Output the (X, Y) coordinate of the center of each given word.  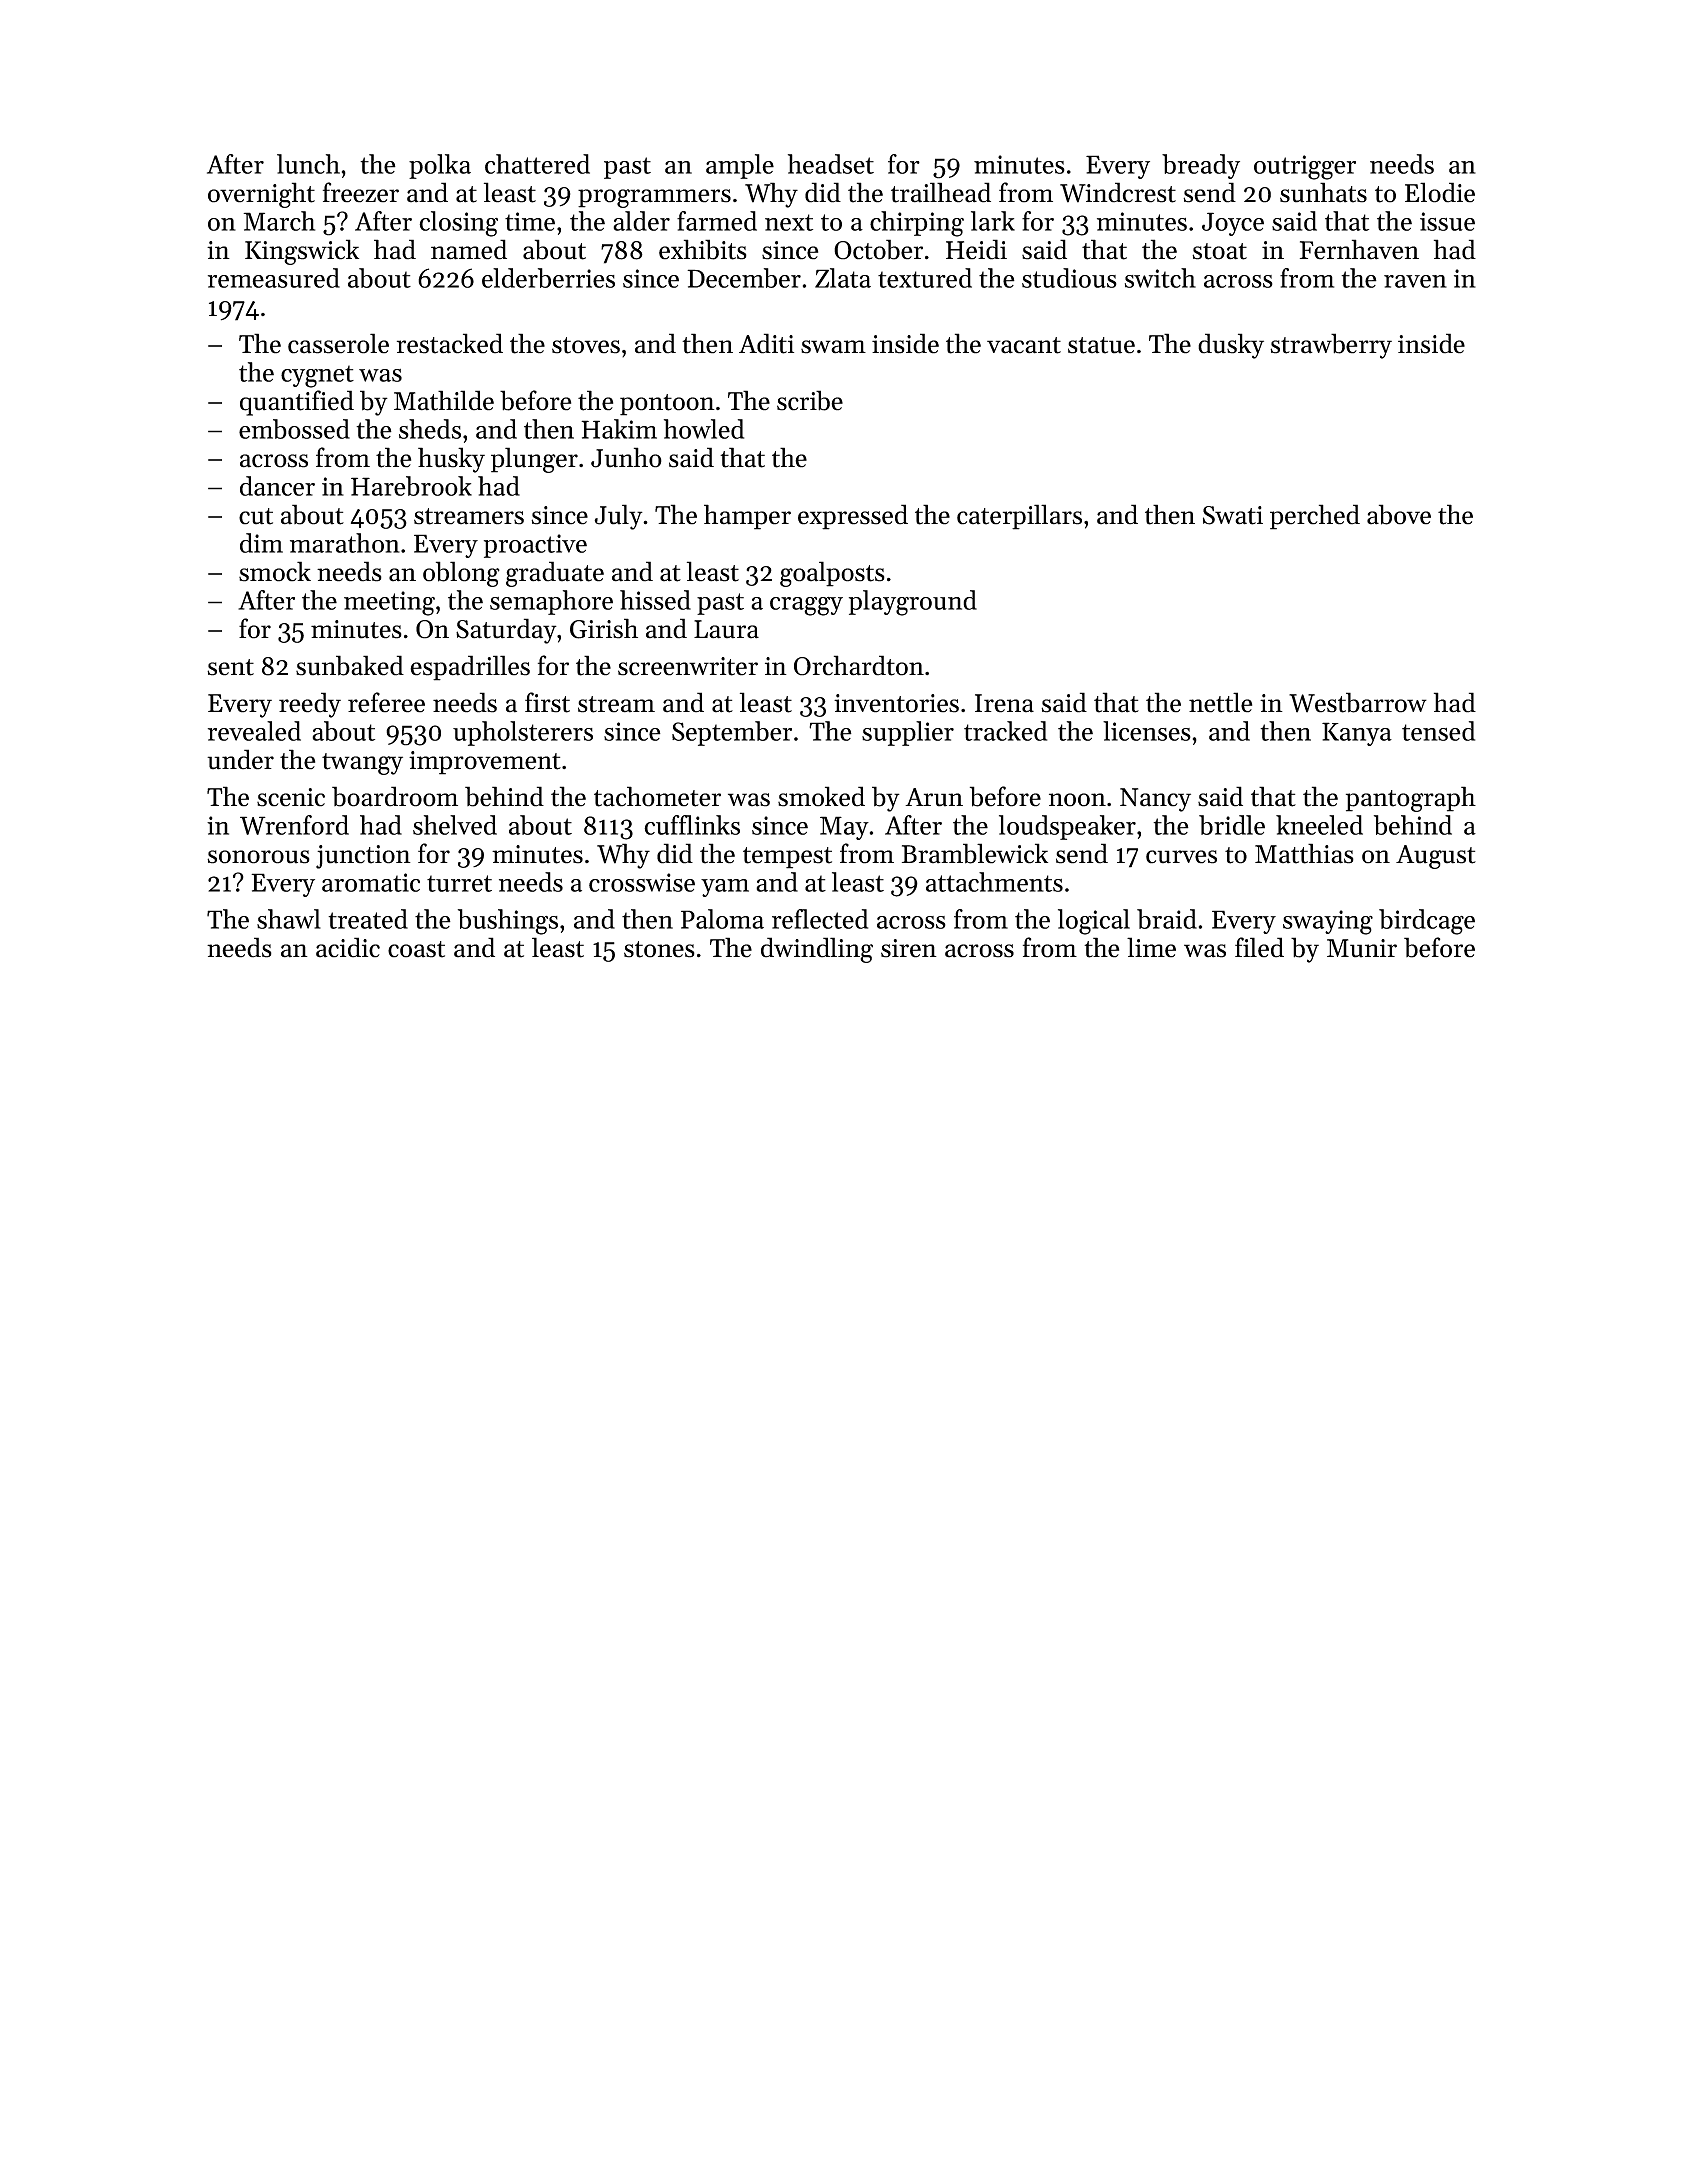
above (1399, 514)
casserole (338, 343)
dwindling (817, 950)
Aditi (766, 343)
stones (659, 949)
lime (1151, 947)
